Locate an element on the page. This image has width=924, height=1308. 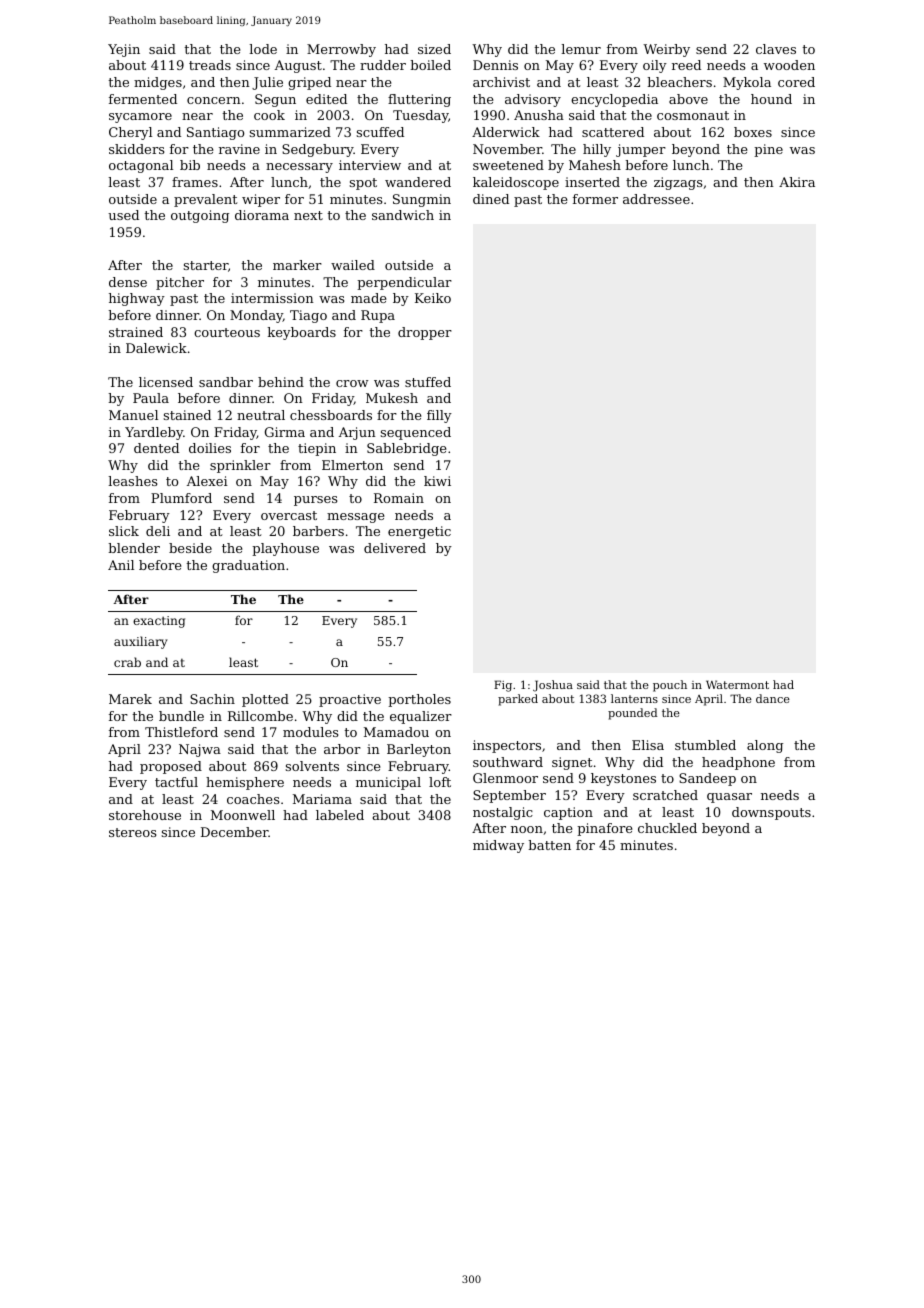
December is located at coordinates (235, 832).
